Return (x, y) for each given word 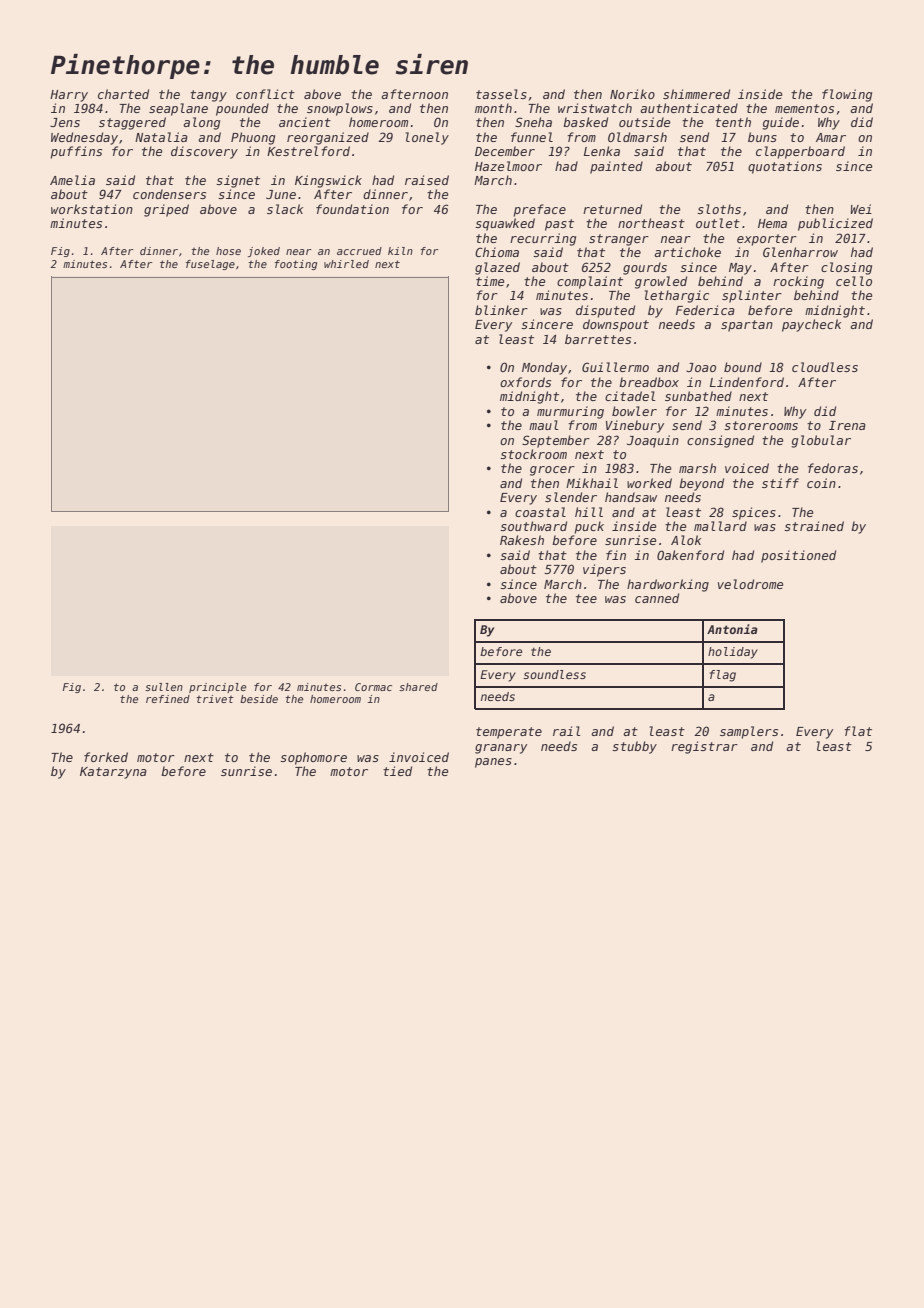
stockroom (533, 454)
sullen (164, 687)
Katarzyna (113, 773)
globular (821, 441)
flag (723, 676)
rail (567, 731)
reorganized (328, 138)
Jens (65, 122)
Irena (847, 425)
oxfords (525, 382)
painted (616, 167)
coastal (540, 512)
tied (397, 771)
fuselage (210, 265)
